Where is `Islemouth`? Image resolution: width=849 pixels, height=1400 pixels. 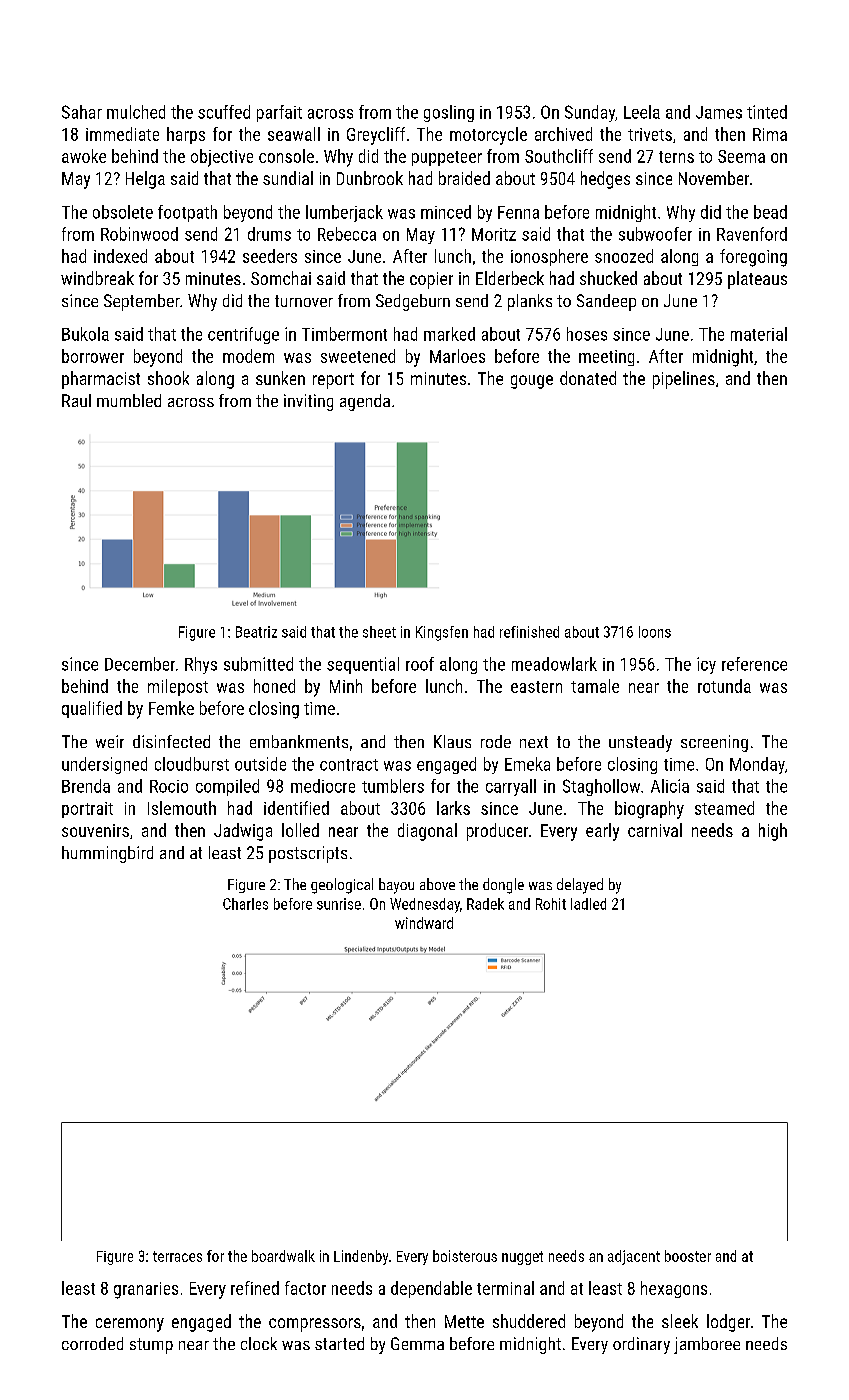
Islemouth is located at coordinates (182, 808).
